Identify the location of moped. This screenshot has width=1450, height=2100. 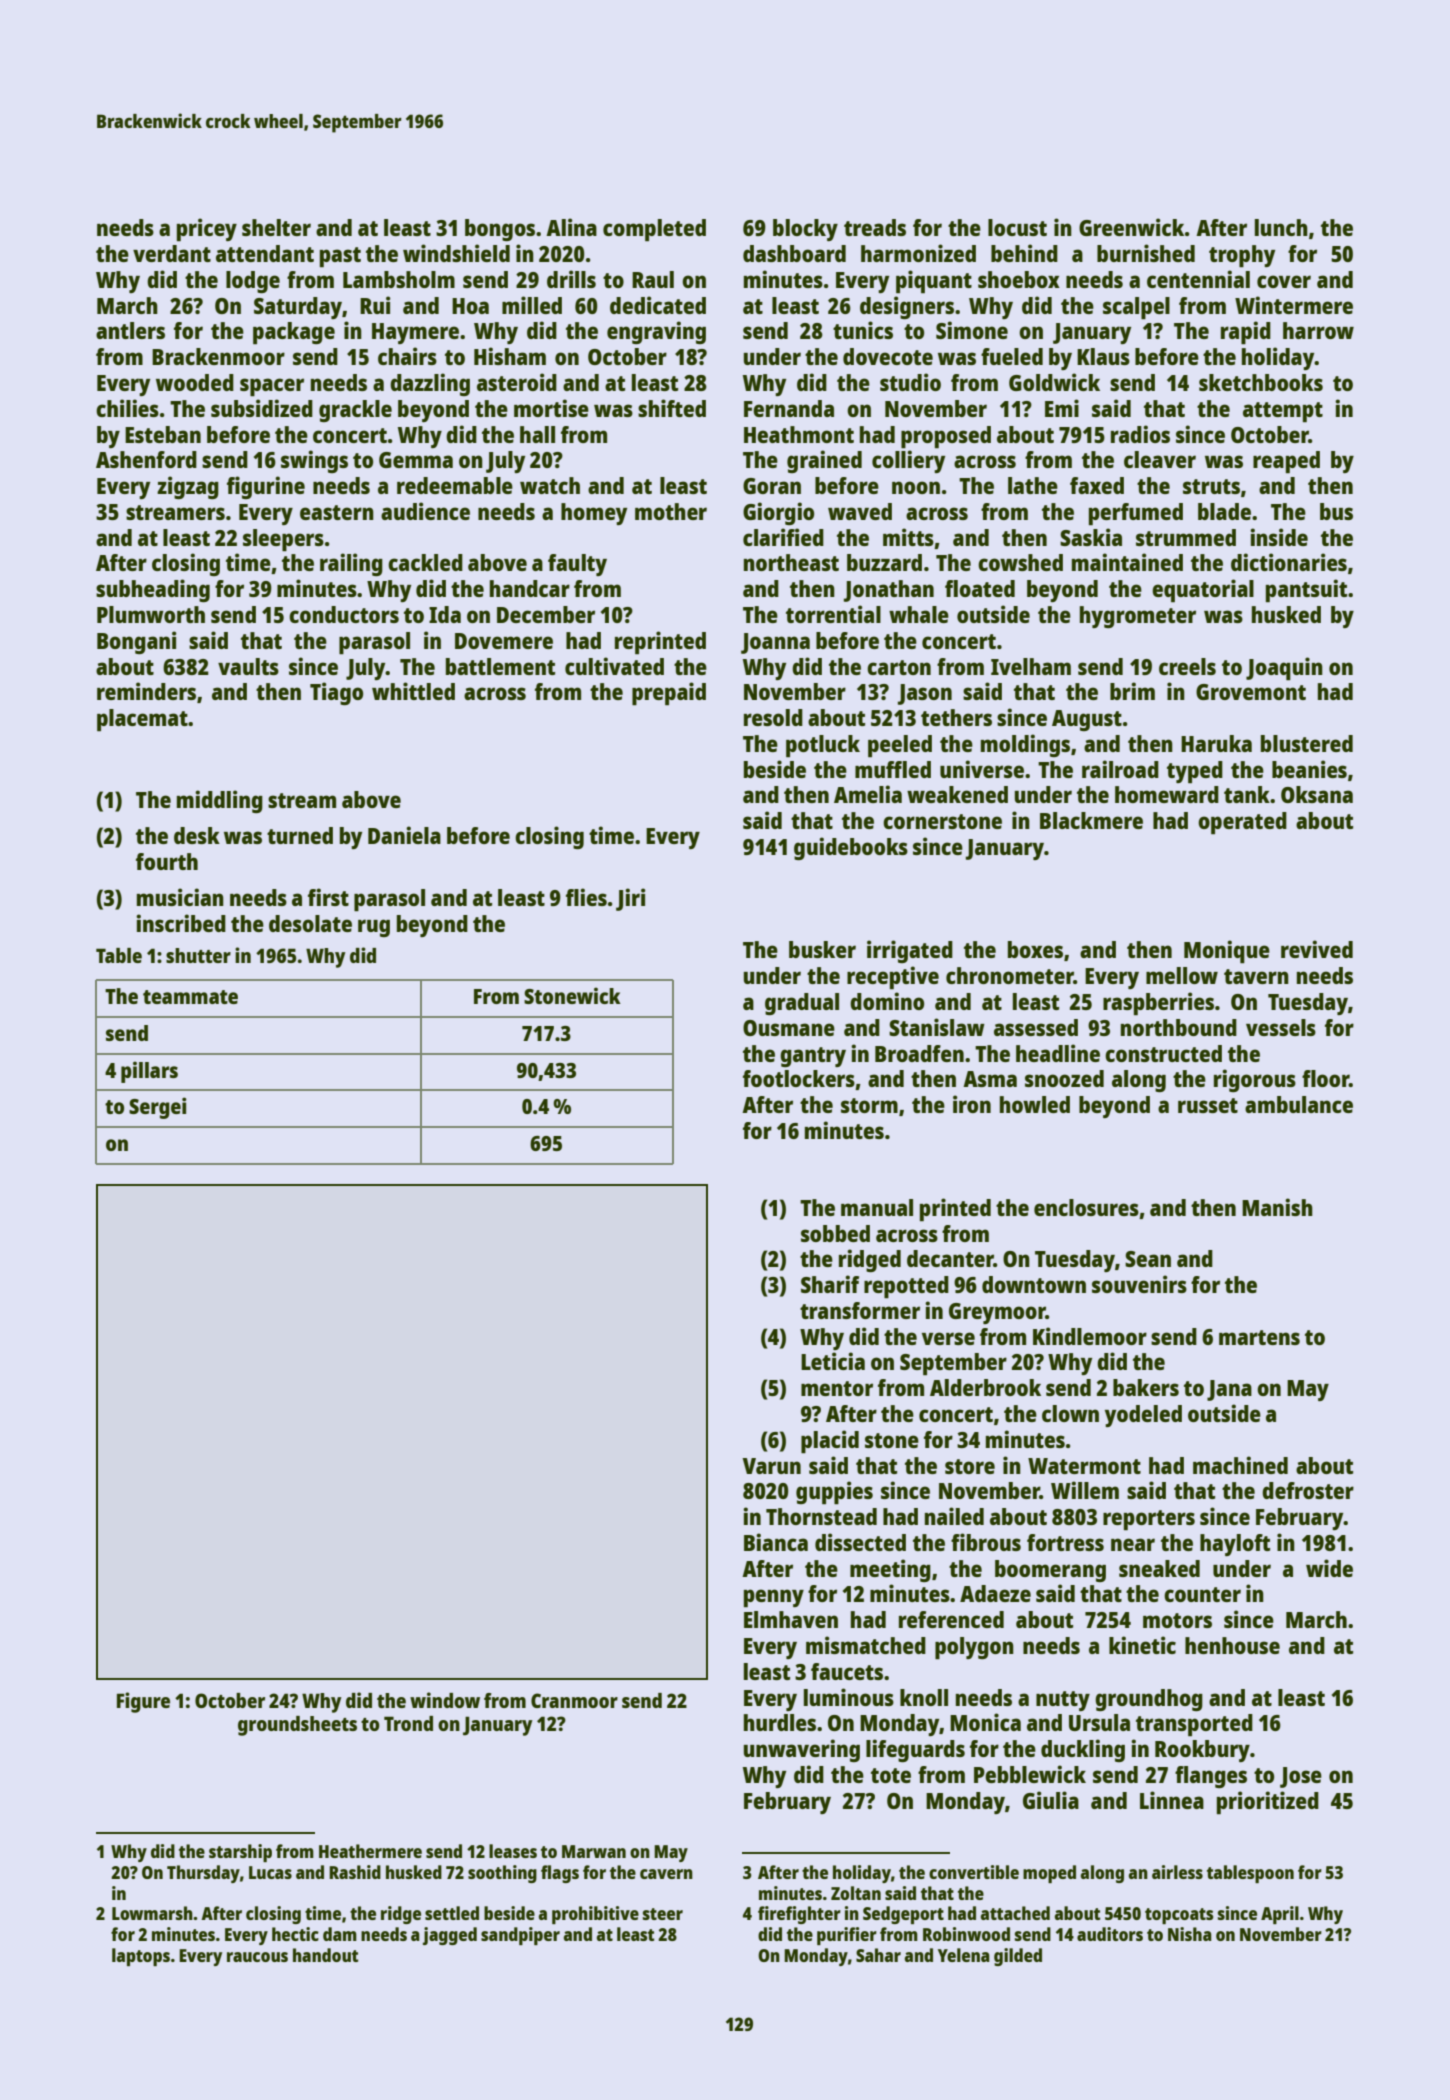
(1049, 1874).
